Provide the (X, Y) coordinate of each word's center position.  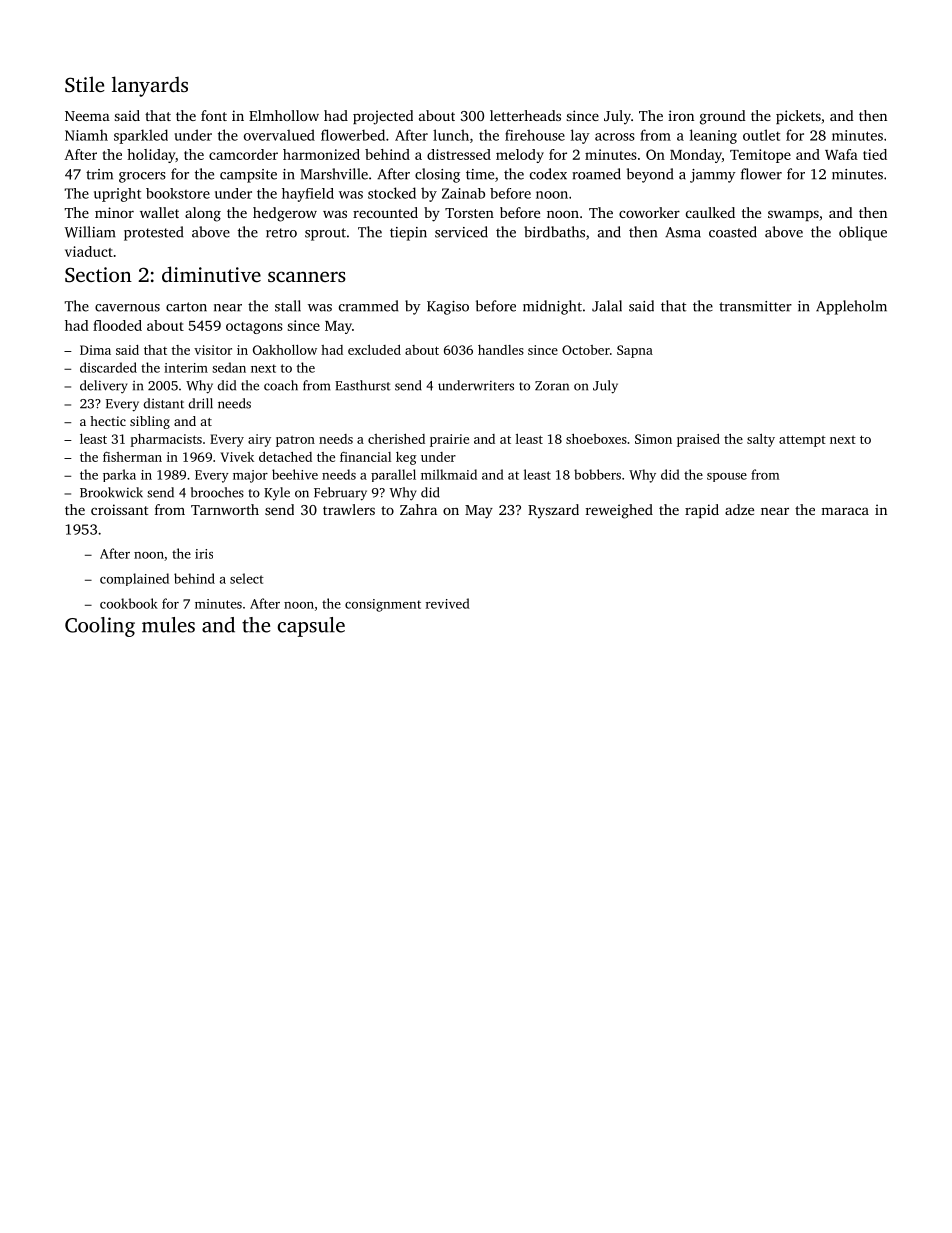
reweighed (619, 511)
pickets (798, 117)
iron (681, 115)
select (247, 578)
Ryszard (553, 511)
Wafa (841, 154)
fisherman (132, 457)
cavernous (127, 308)
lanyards (150, 86)
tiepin (408, 234)
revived (448, 603)
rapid (702, 511)
